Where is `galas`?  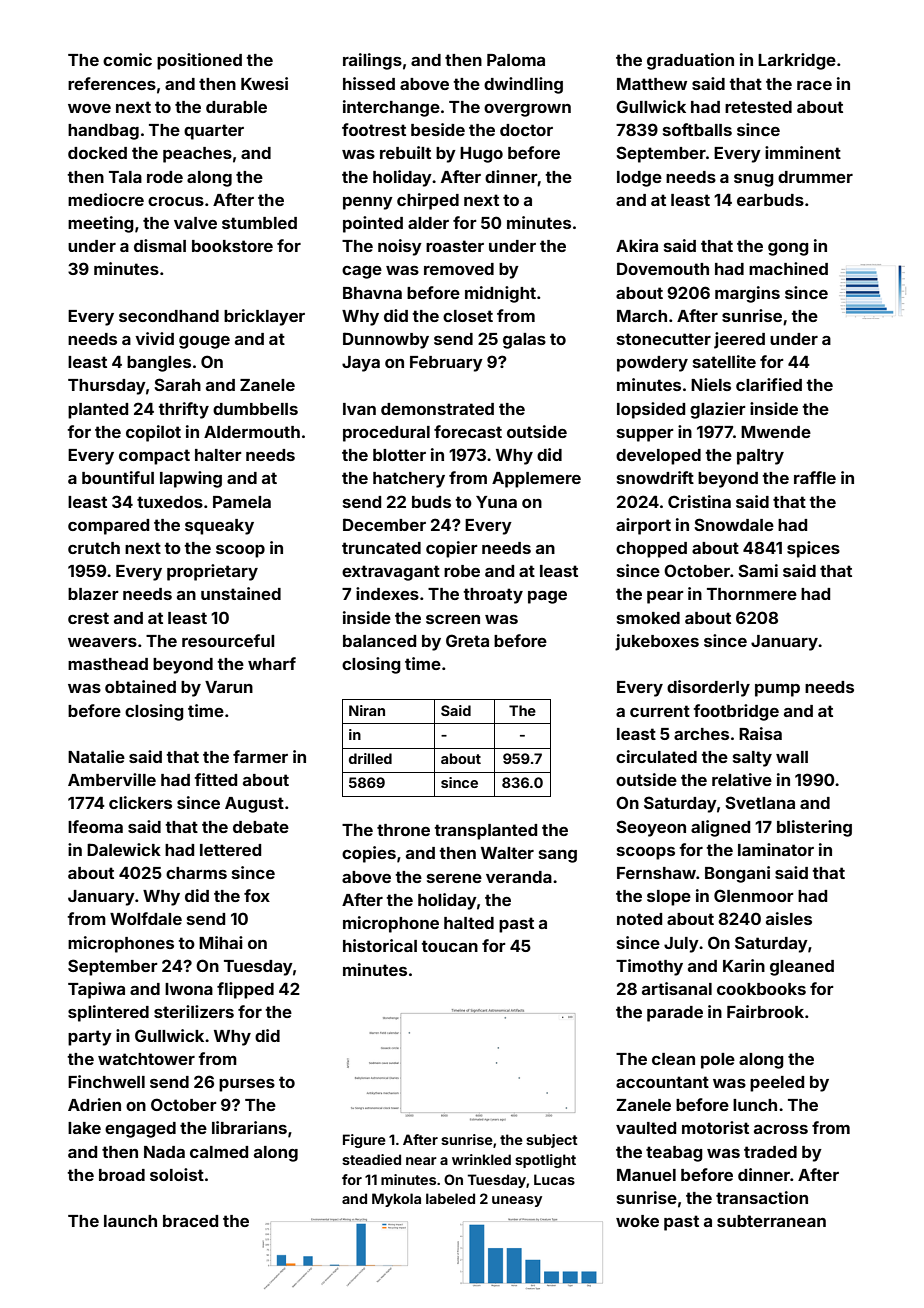 galas is located at coordinates (524, 341).
